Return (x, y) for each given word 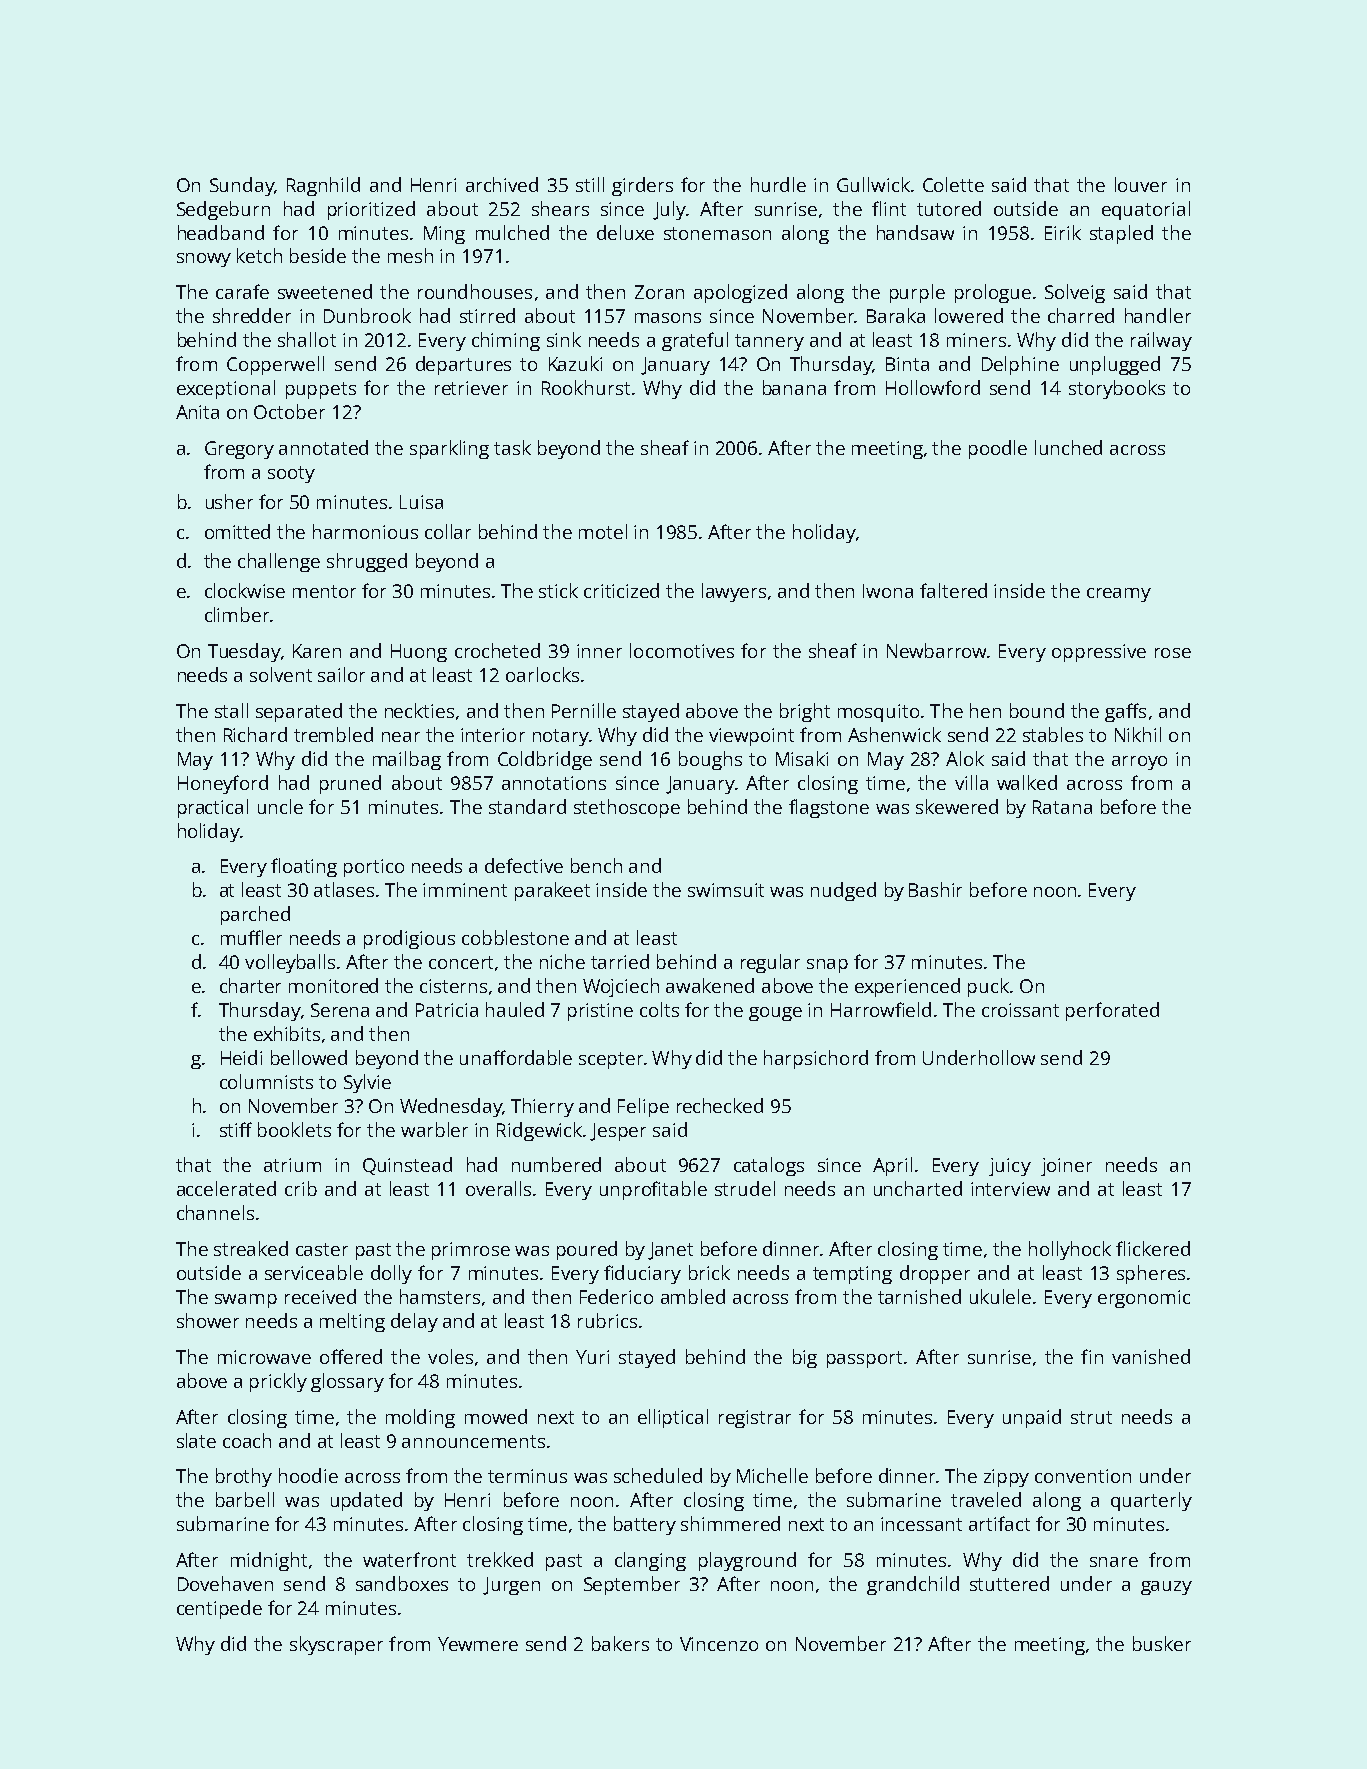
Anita (197, 412)
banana (794, 387)
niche (562, 961)
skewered (957, 806)
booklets (294, 1129)
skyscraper (336, 1645)
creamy (1119, 595)
